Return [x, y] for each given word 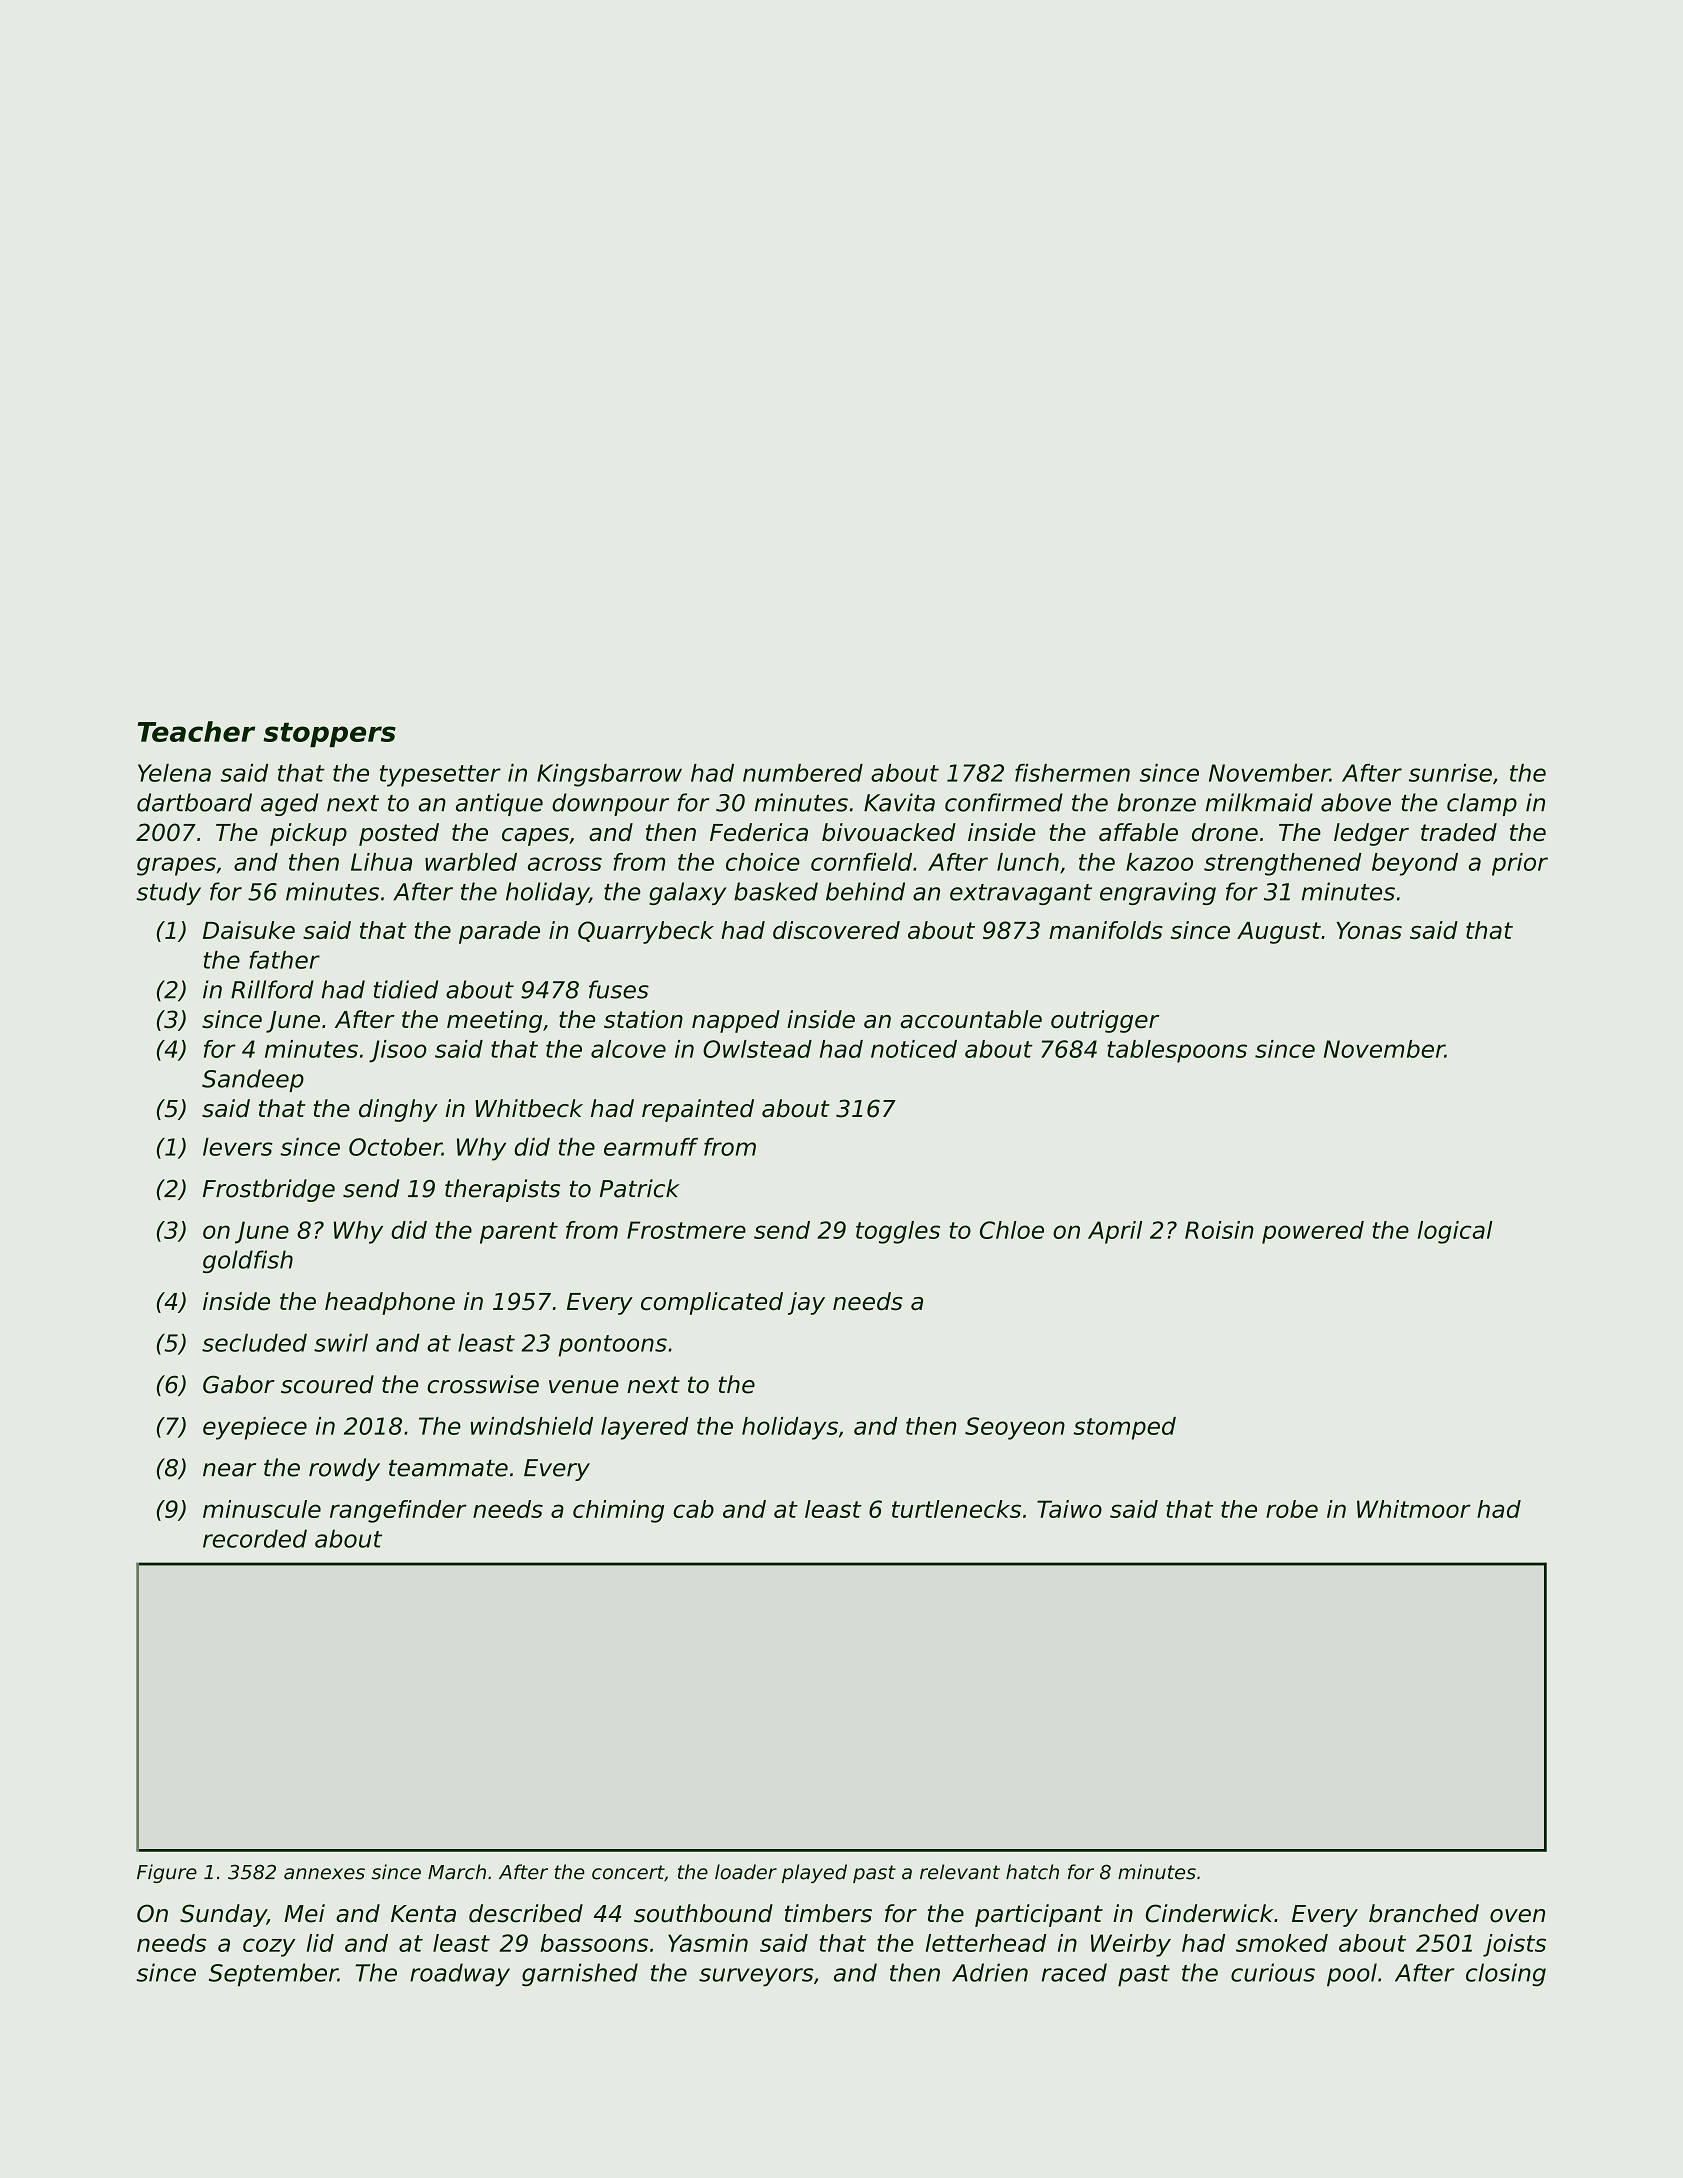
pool [1352, 1974]
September [273, 1974]
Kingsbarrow [609, 775]
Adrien [990, 1972]
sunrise [1450, 773]
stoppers [329, 735]
